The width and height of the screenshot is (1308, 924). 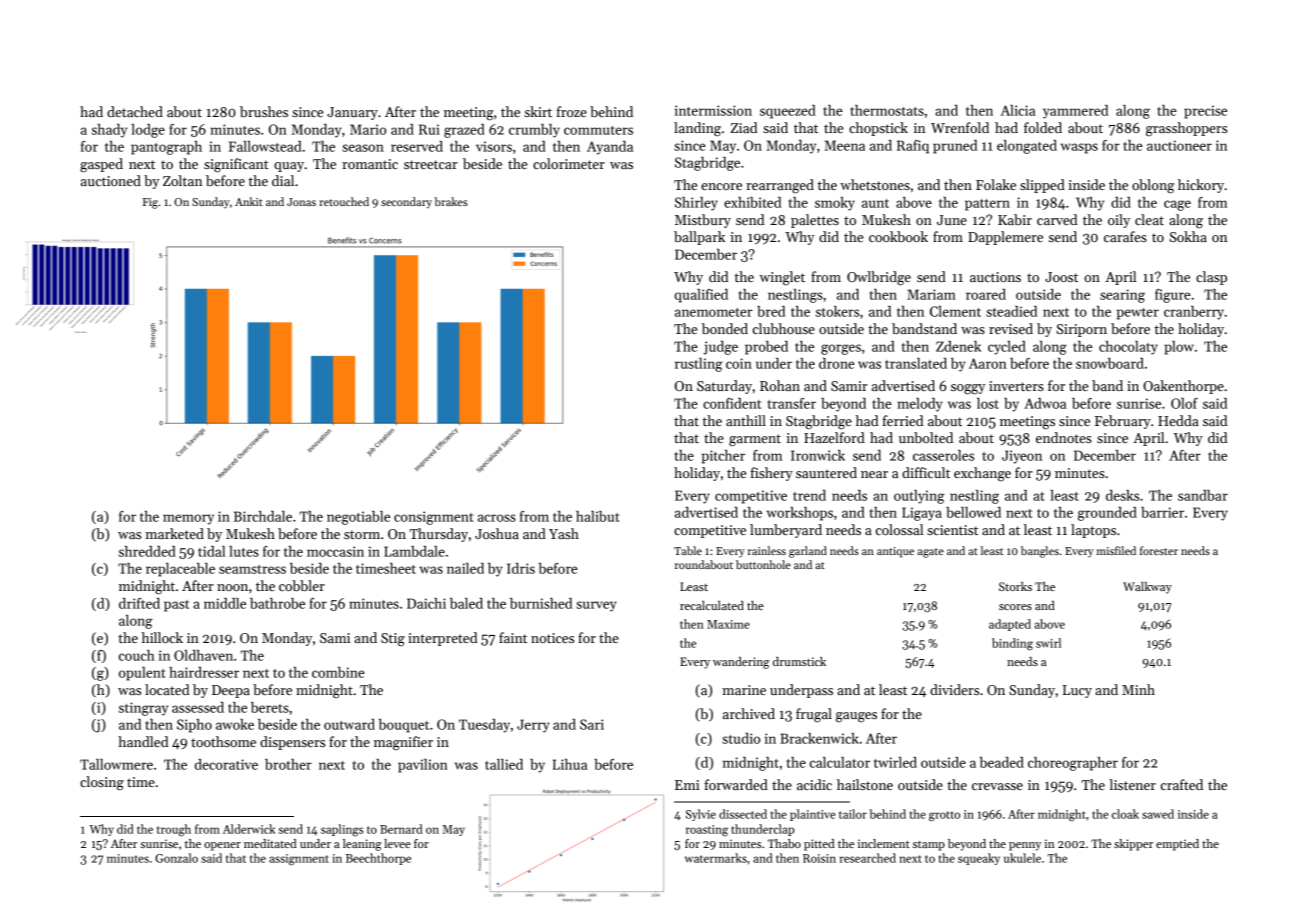 What do you see at coordinates (182, 180) in the screenshot?
I see `Zoltan` at bounding box center [182, 180].
